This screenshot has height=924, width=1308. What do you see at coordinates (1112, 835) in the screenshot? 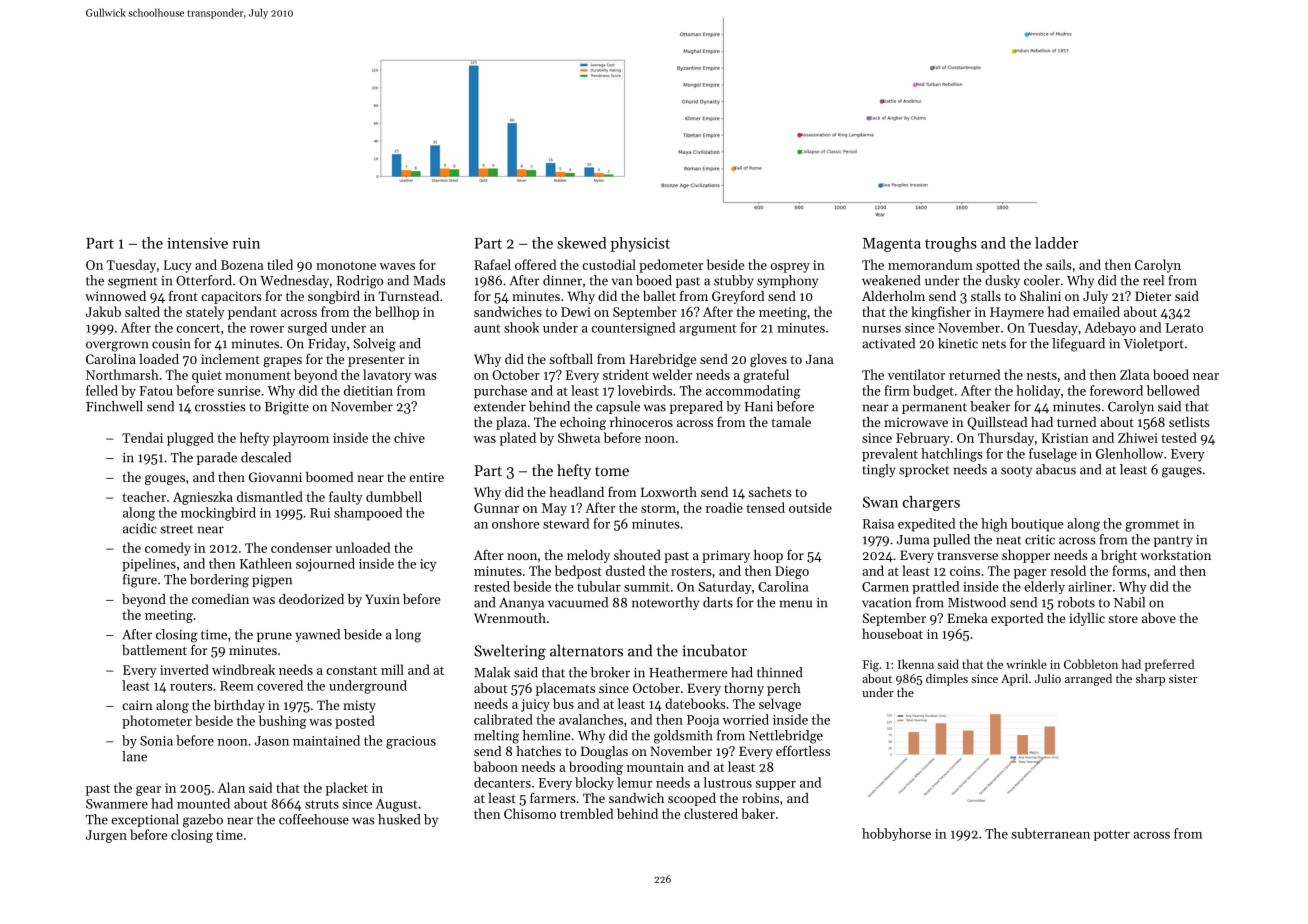
I see `potter` at bounding box center [1112, 835].
